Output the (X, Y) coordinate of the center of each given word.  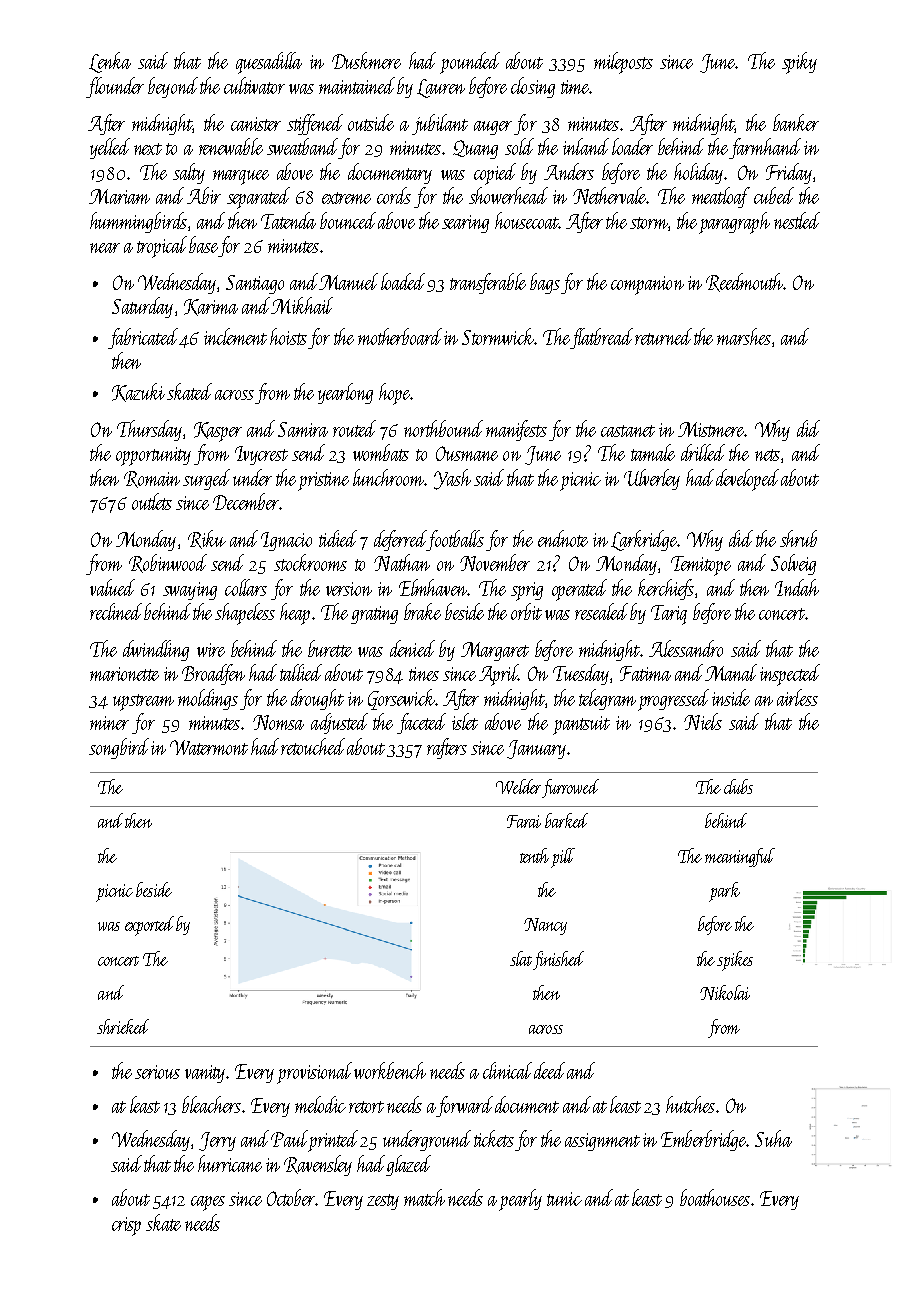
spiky (799, 63)
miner (109, 723)
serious (157, 1072)
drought (317, 699)
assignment (602, 1142)
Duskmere (366, 60)
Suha (773, 1138)
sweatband (302, 146)
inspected (790, 675)
